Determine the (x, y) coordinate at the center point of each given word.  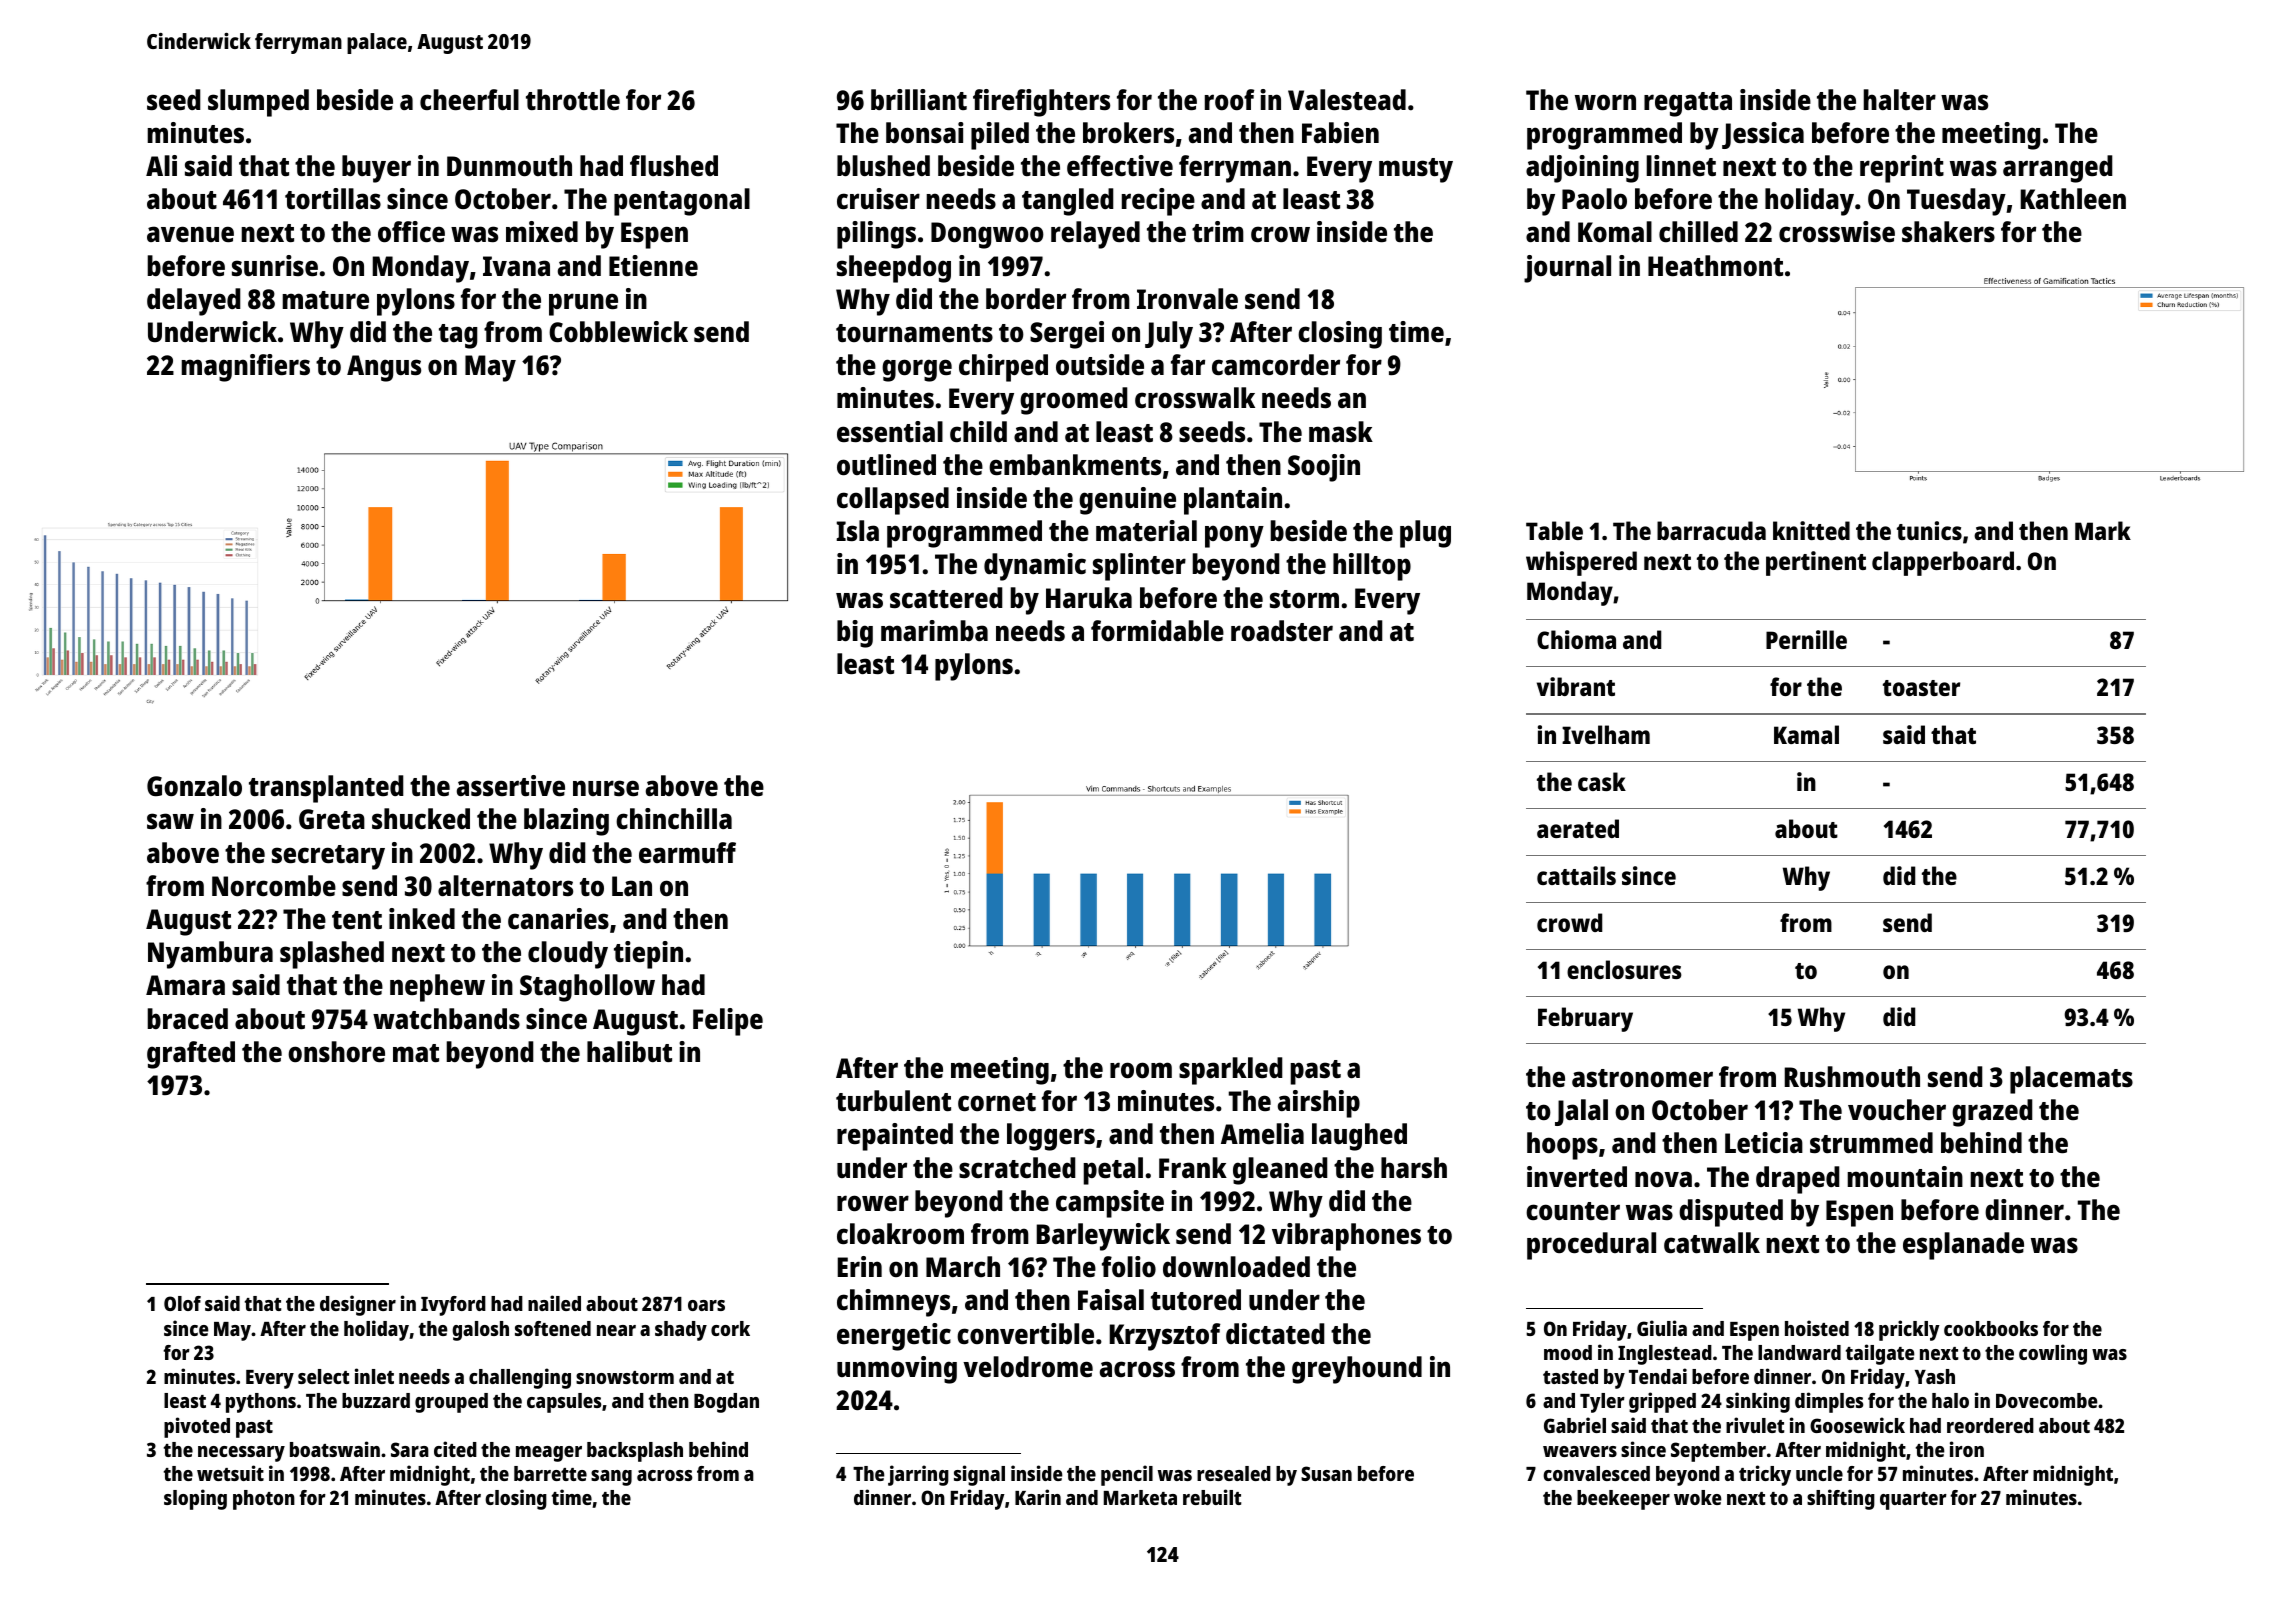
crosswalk (1195, 397)
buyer (376, 169)
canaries (558, 918)
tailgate (1880, 1354)
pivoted (197, 1427)
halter (1899, 100)
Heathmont (1715, 266)
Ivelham (1606, 734)
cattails (1576, 875)
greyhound (1357, 1370)
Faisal (1111, 1299)
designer (358, 1305)
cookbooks (1991, 1328)
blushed (883, 166)
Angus (384, 368)
